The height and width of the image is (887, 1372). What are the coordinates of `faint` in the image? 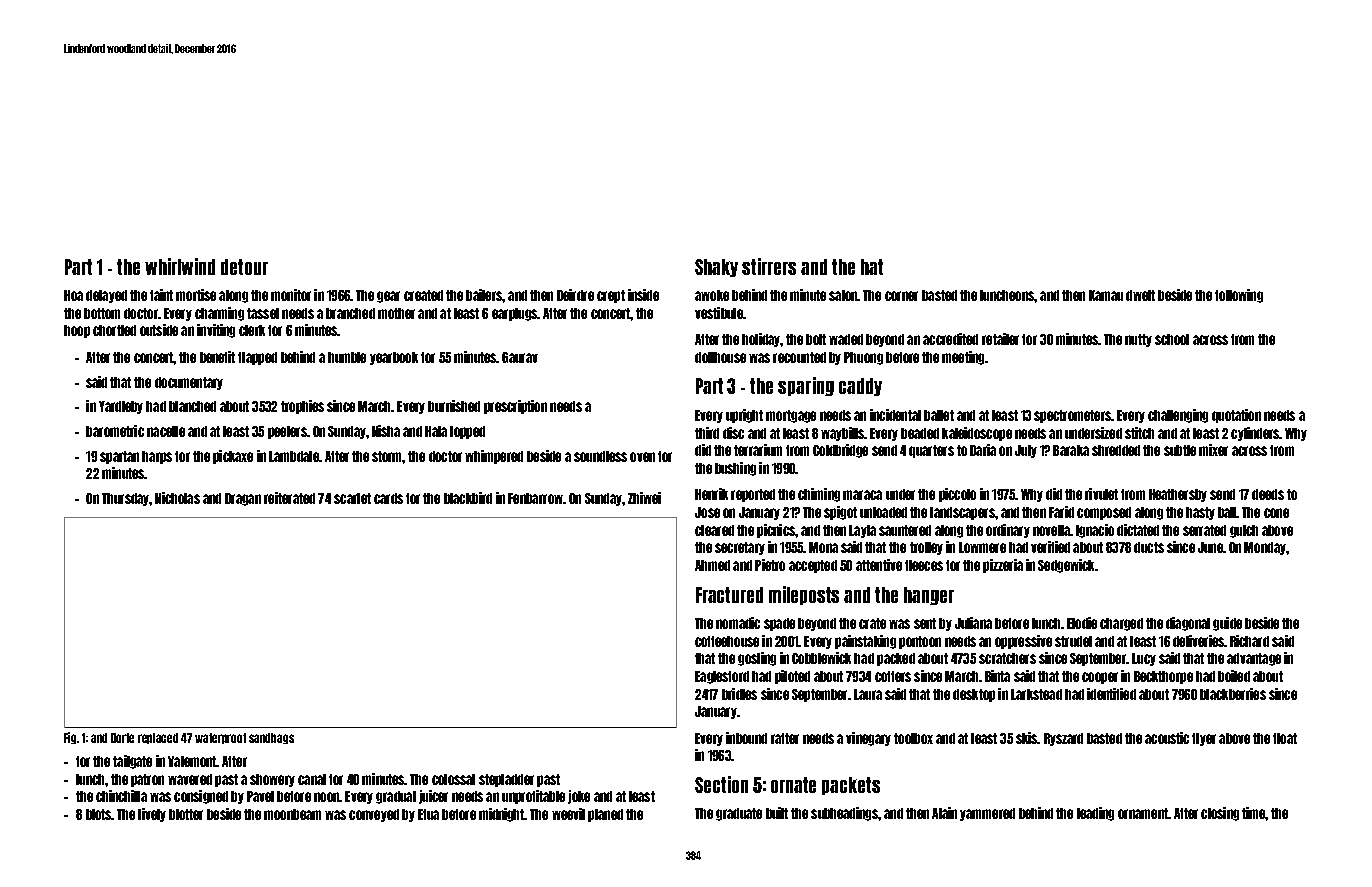 It's located at (161, 295).
